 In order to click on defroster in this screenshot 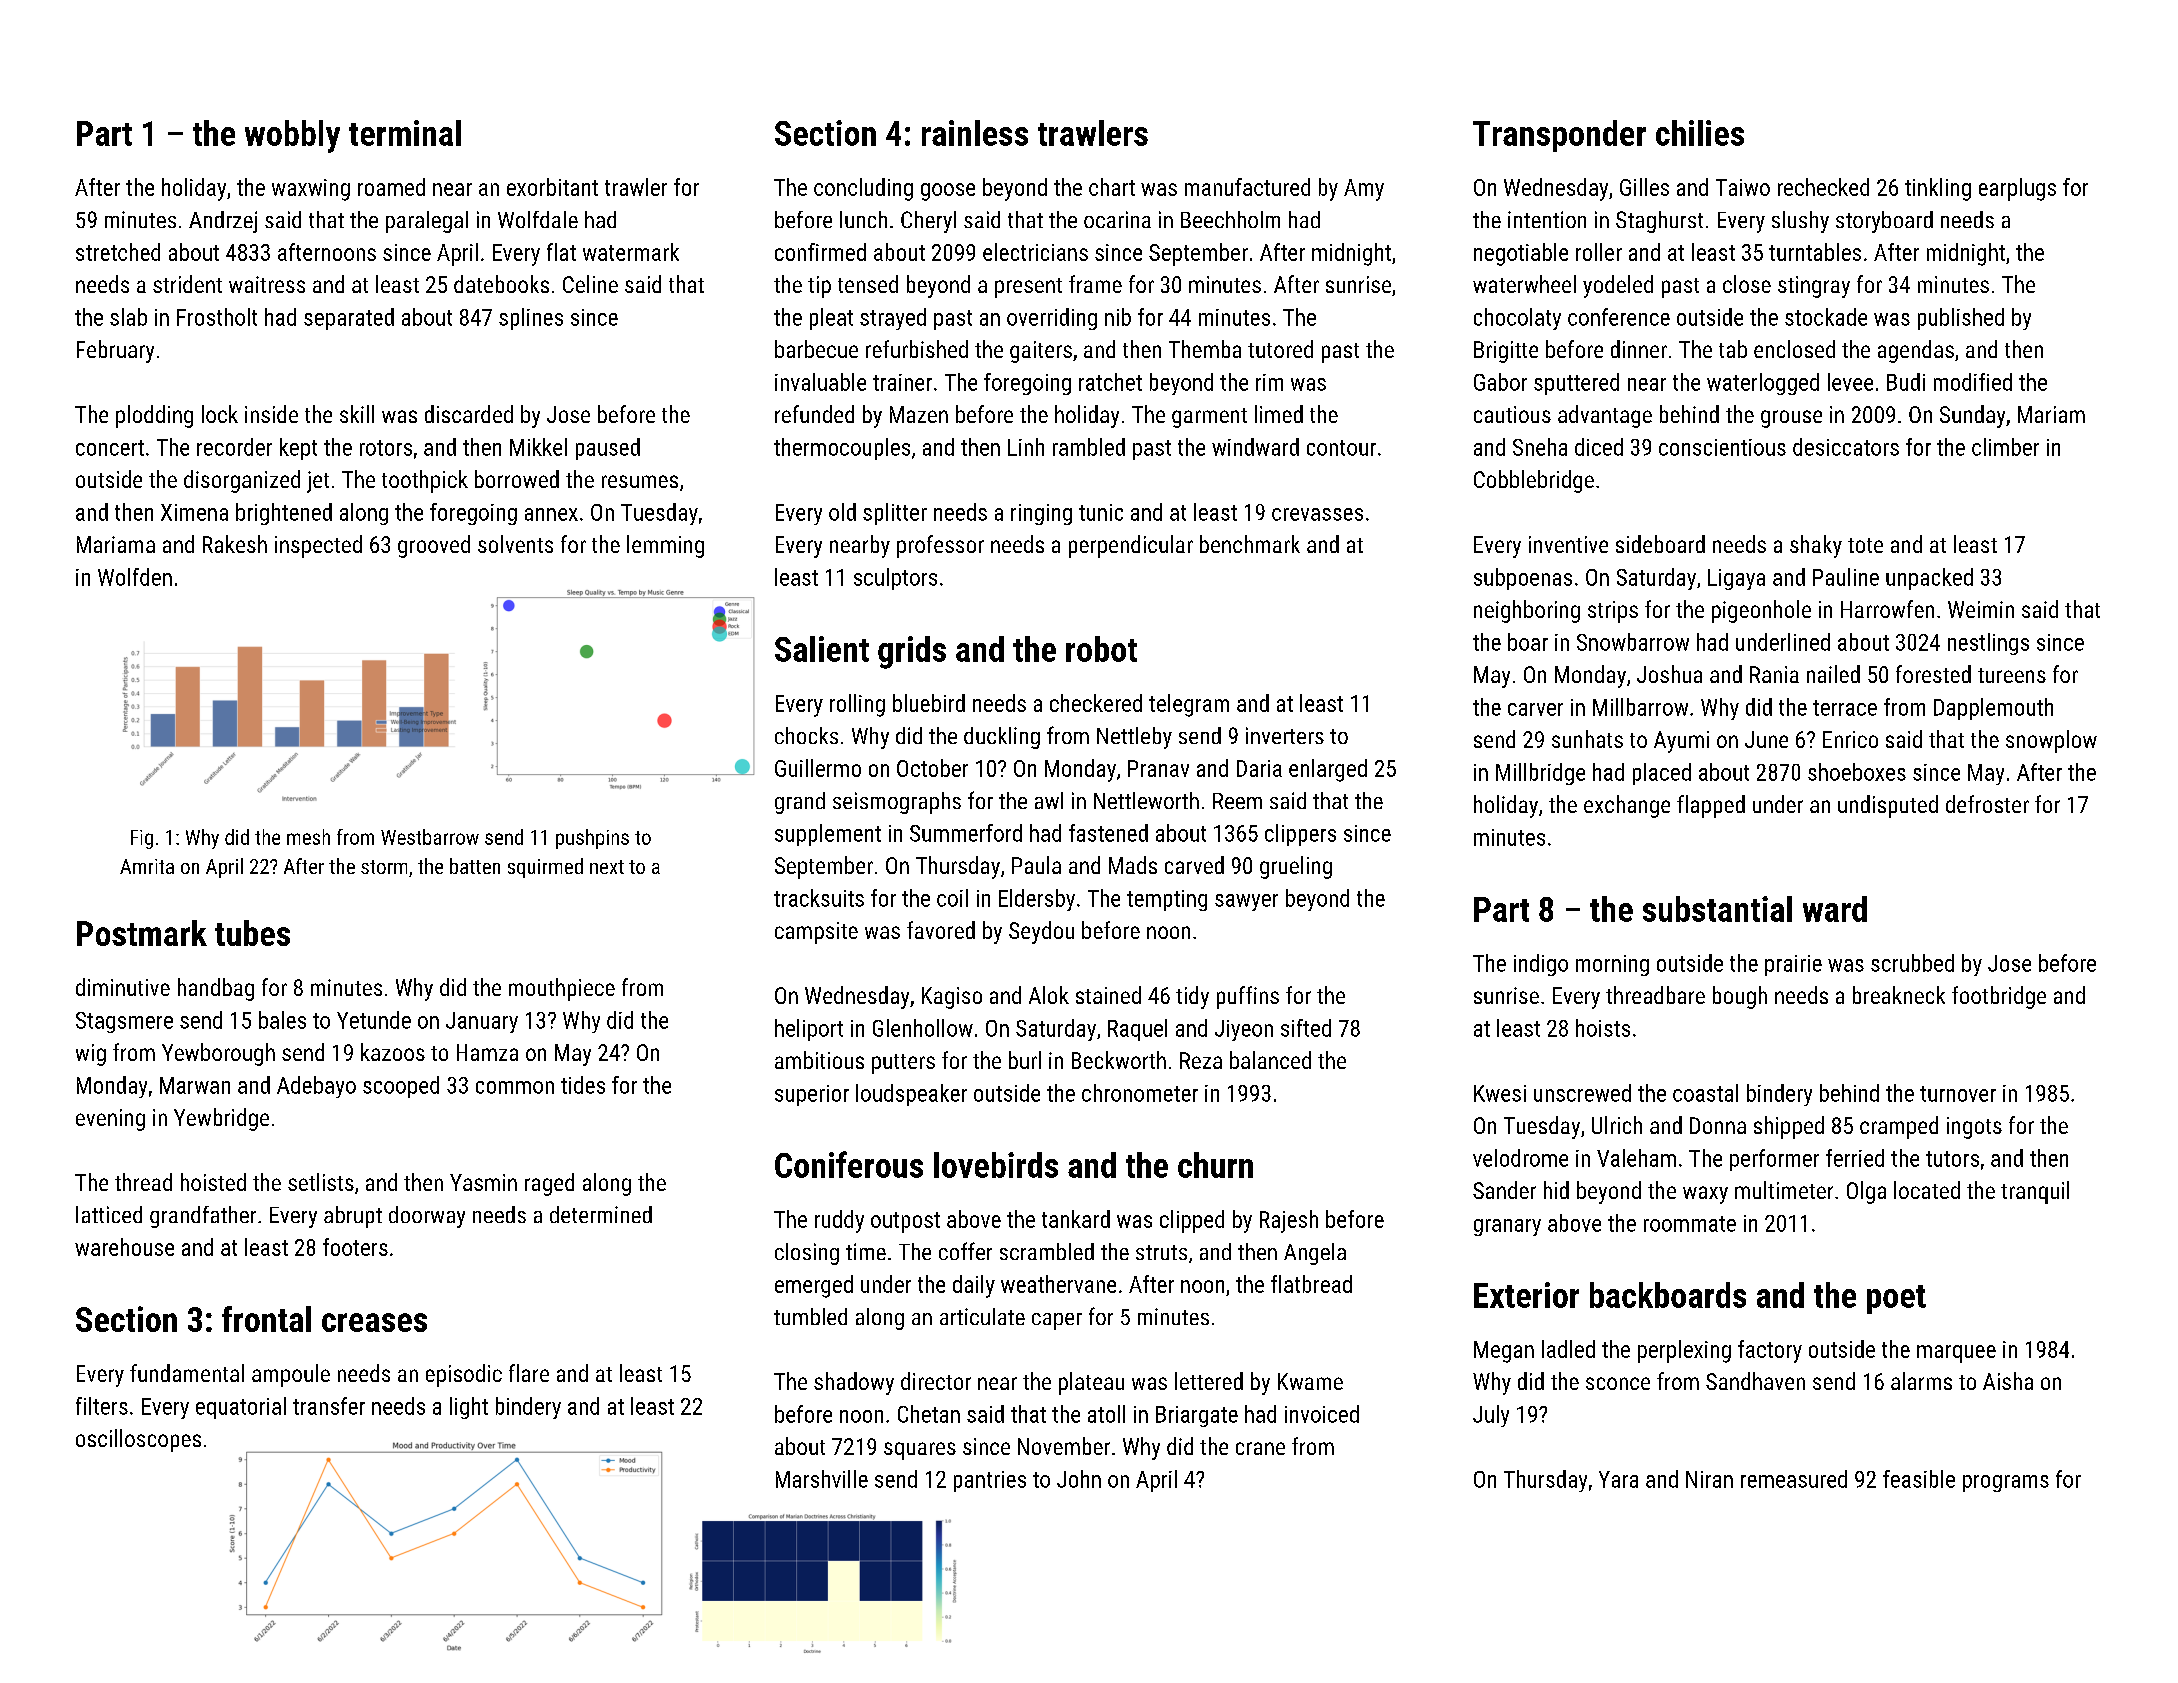, I will do `click(1987, 804)`.
